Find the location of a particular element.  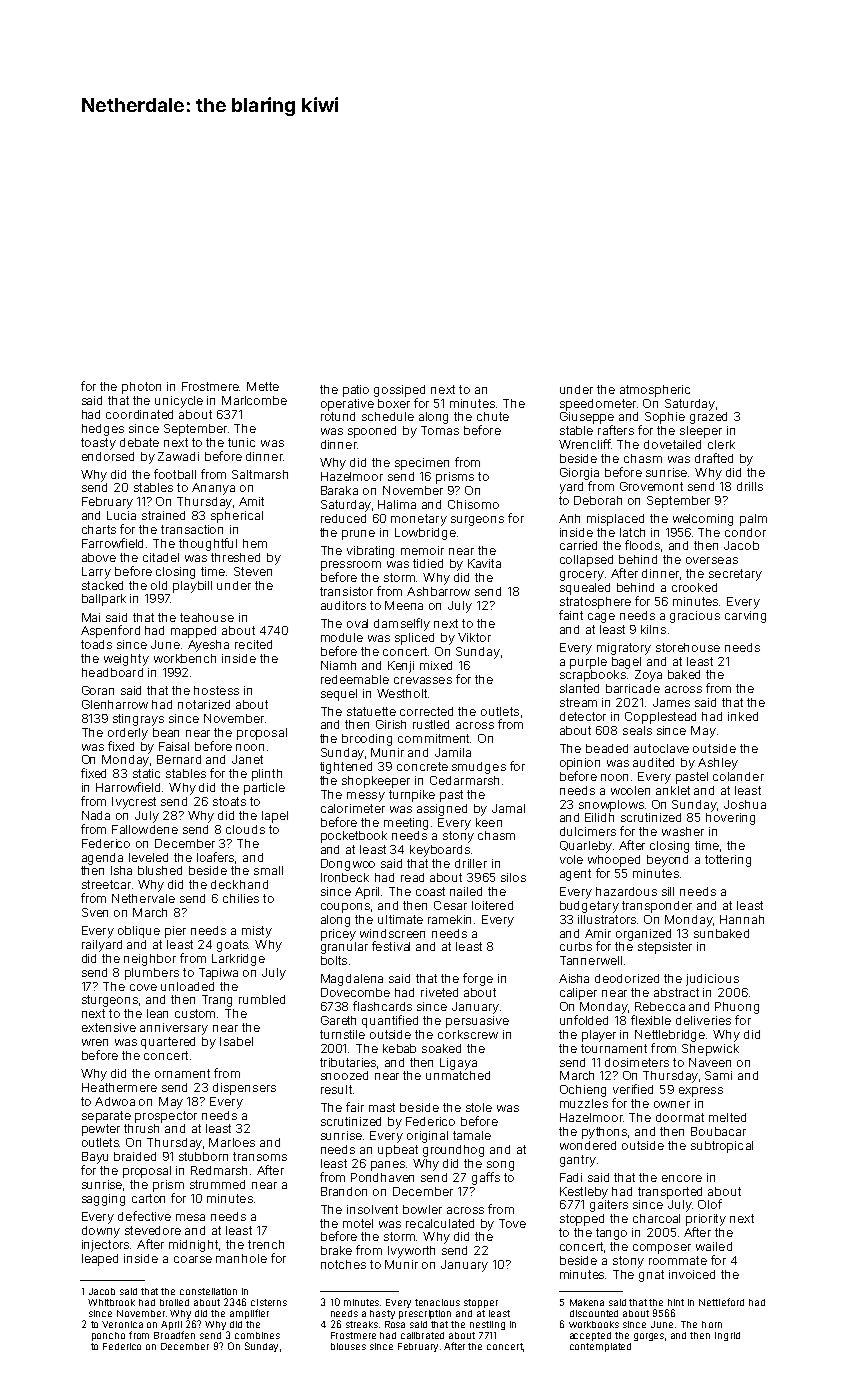

combines is located at coordinates (257, 1335).
